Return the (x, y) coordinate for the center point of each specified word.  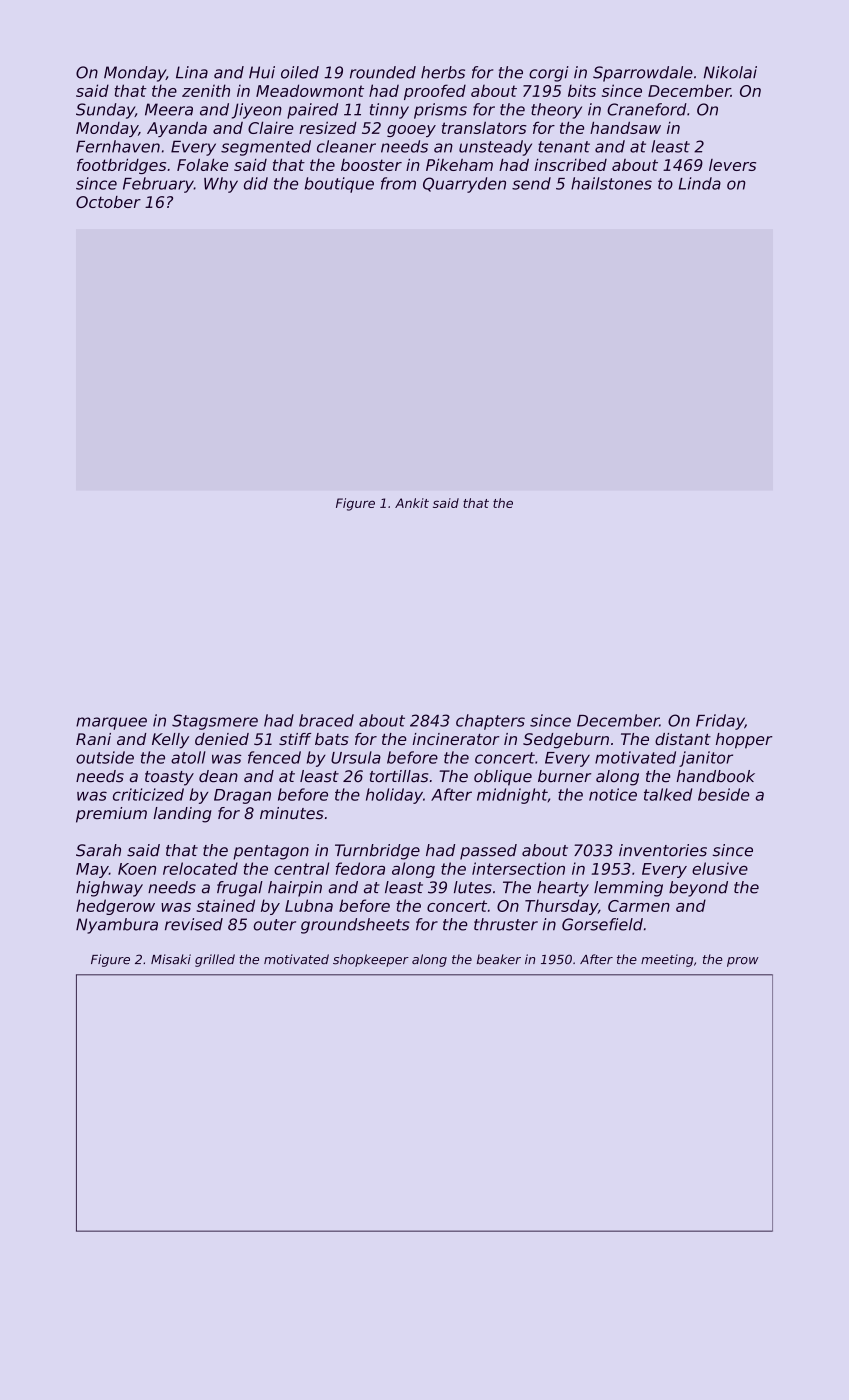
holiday (394, 796)
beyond (698, 889)
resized (328, 127)
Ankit (412, 503)
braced (326, 720)
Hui (262, 72)
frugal (240, 889)
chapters (490, 722)
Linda (700, 183)
